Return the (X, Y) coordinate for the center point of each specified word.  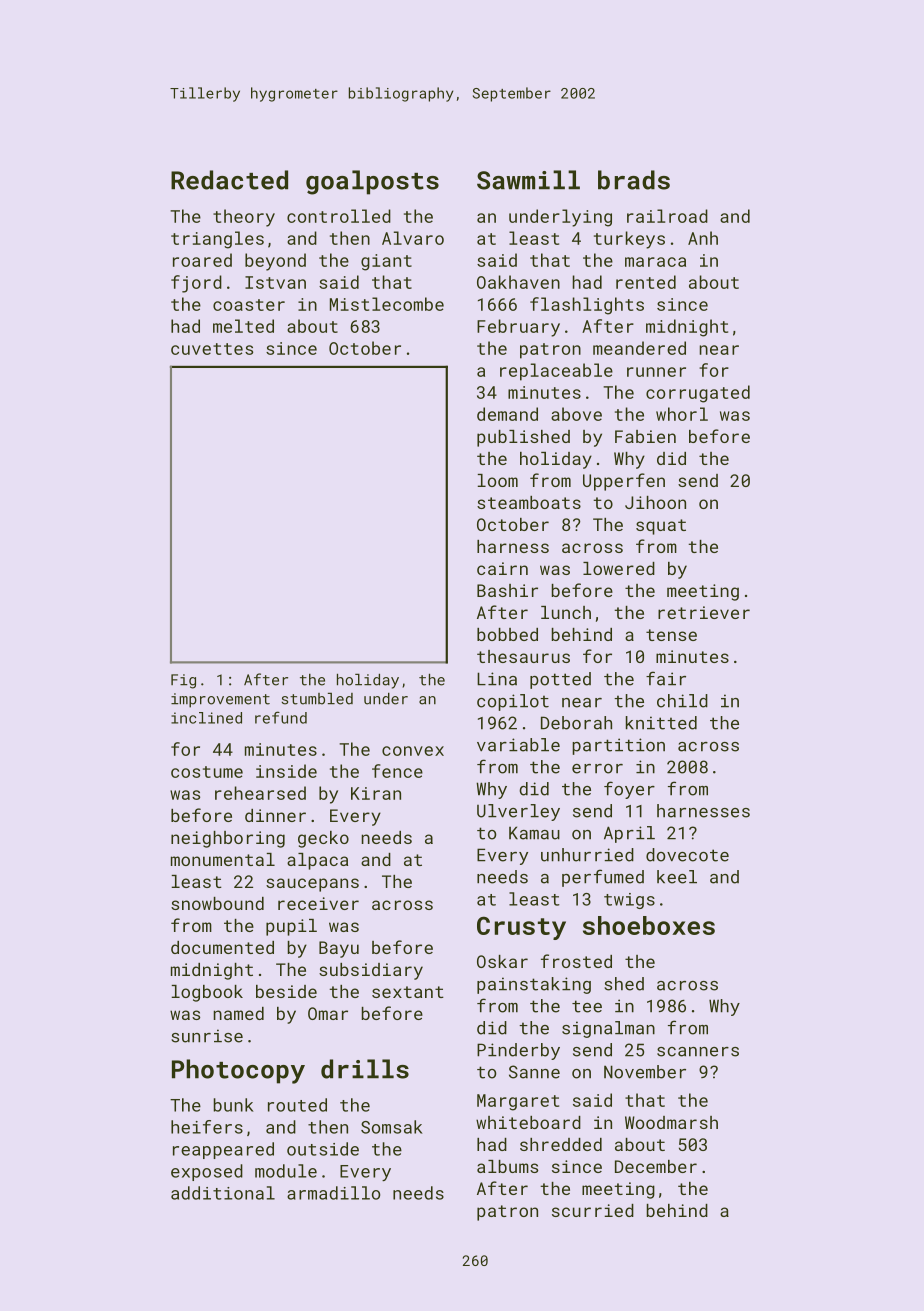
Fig (183, 681)
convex (413, 751)
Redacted (229, 180)
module (286, 1171)
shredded (561, 1144)
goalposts (372, 182)
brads (634, 180)
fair (666, 678)
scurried (593, 1210)
